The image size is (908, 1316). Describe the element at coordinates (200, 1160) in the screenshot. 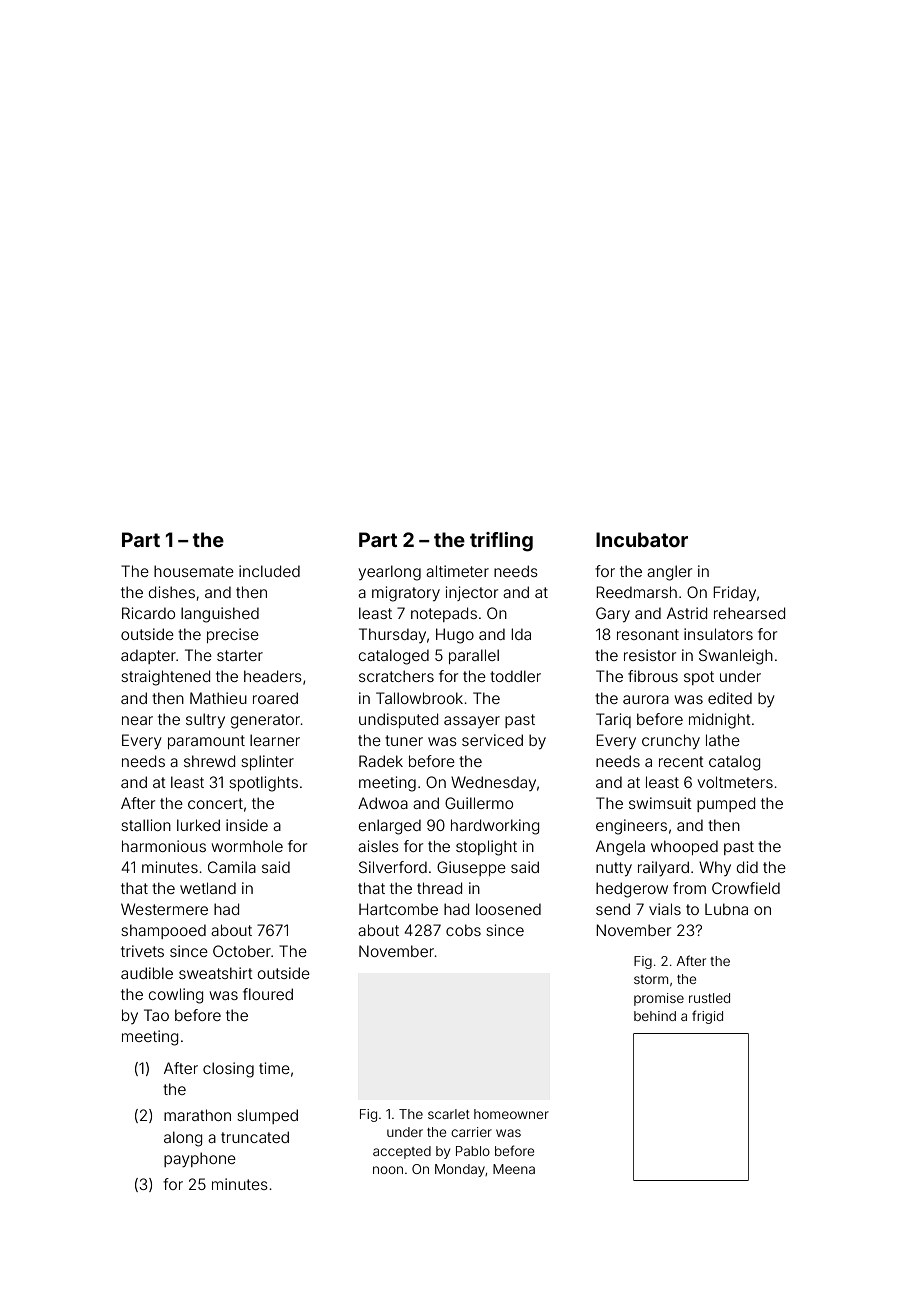

I see `payphone` at that location.
